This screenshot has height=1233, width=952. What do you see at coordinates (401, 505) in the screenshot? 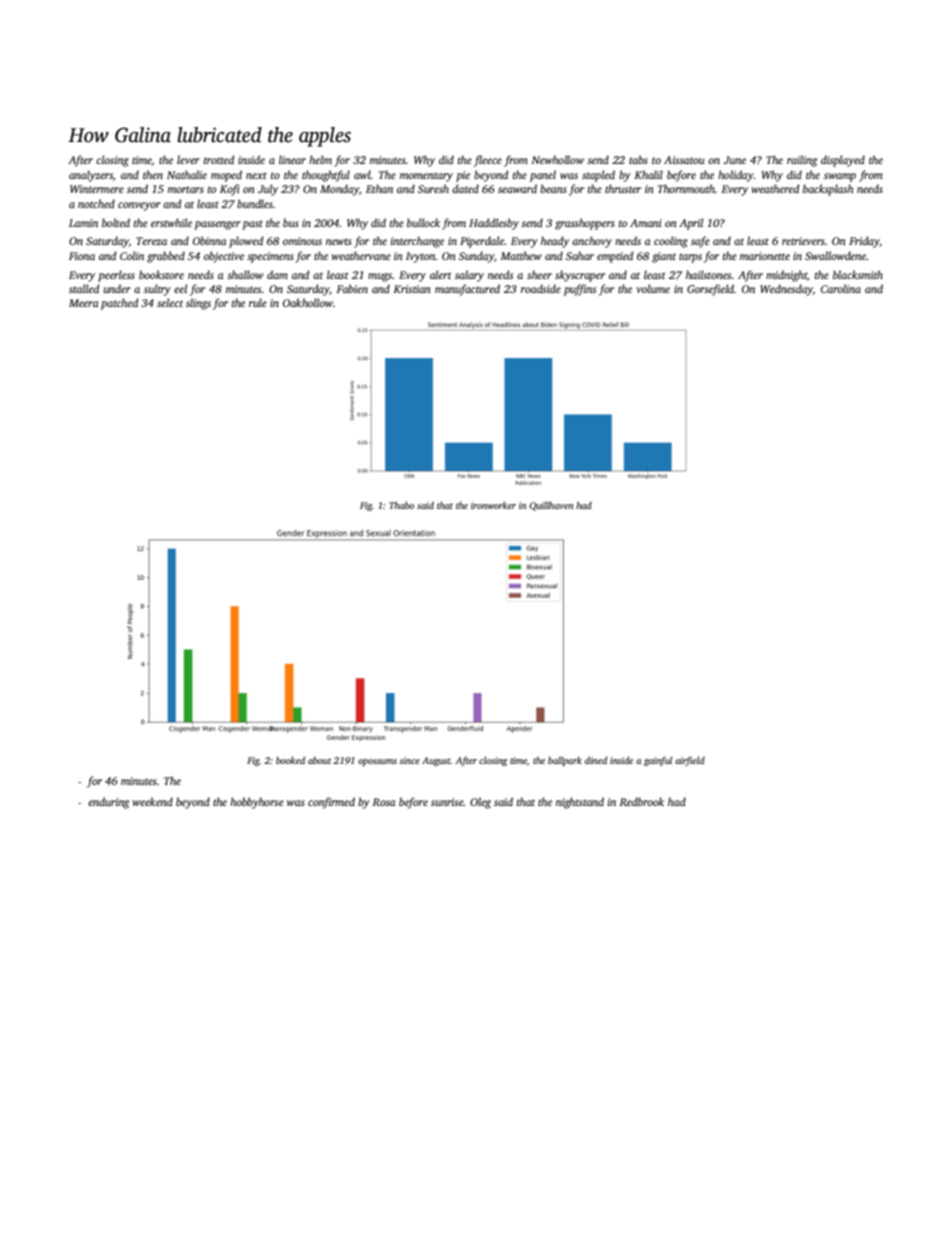
I see `Thabo` at bounding box center [401, 505].
